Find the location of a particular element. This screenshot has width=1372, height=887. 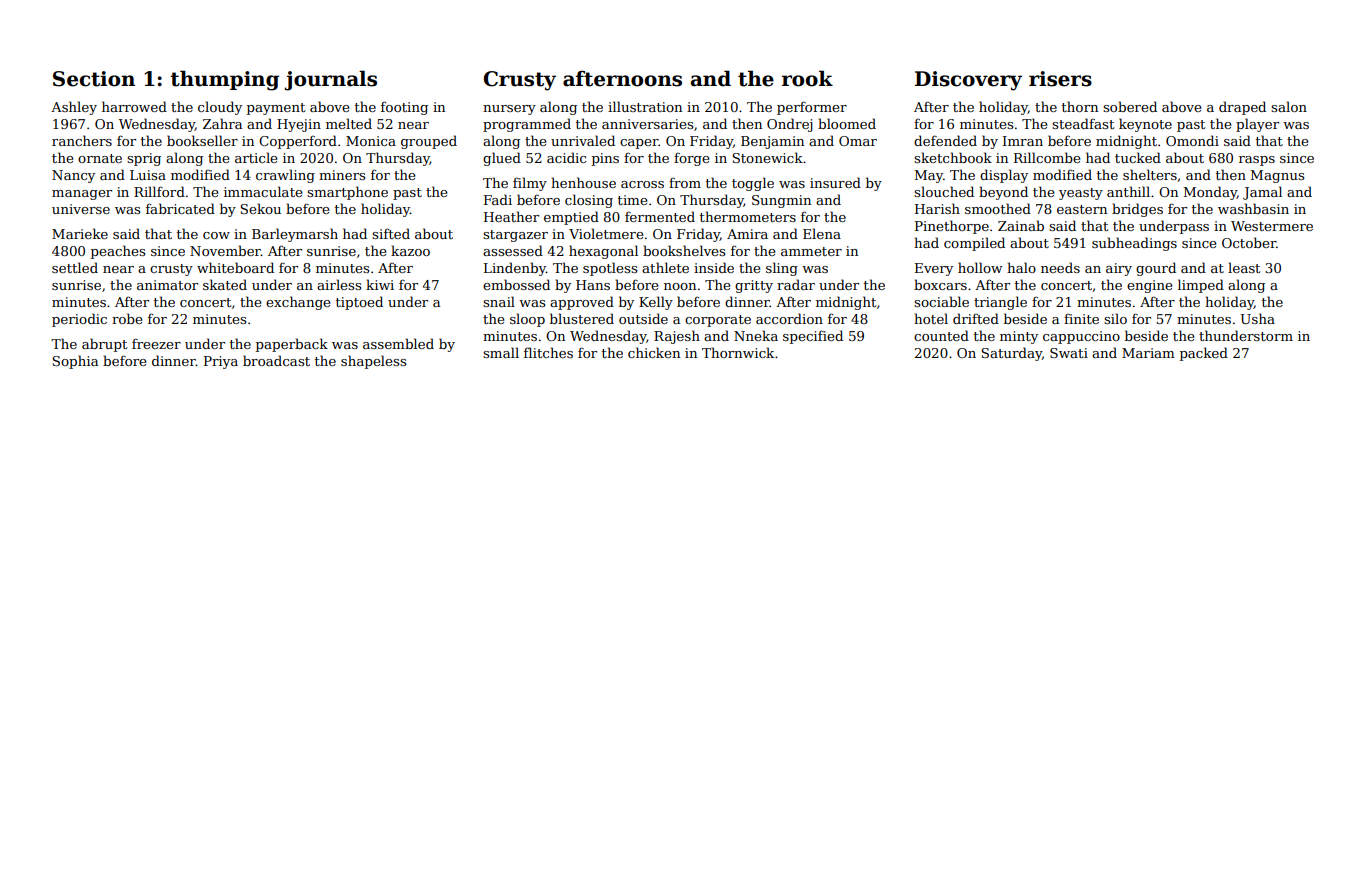

settled is located at coordinates (75, 267).
